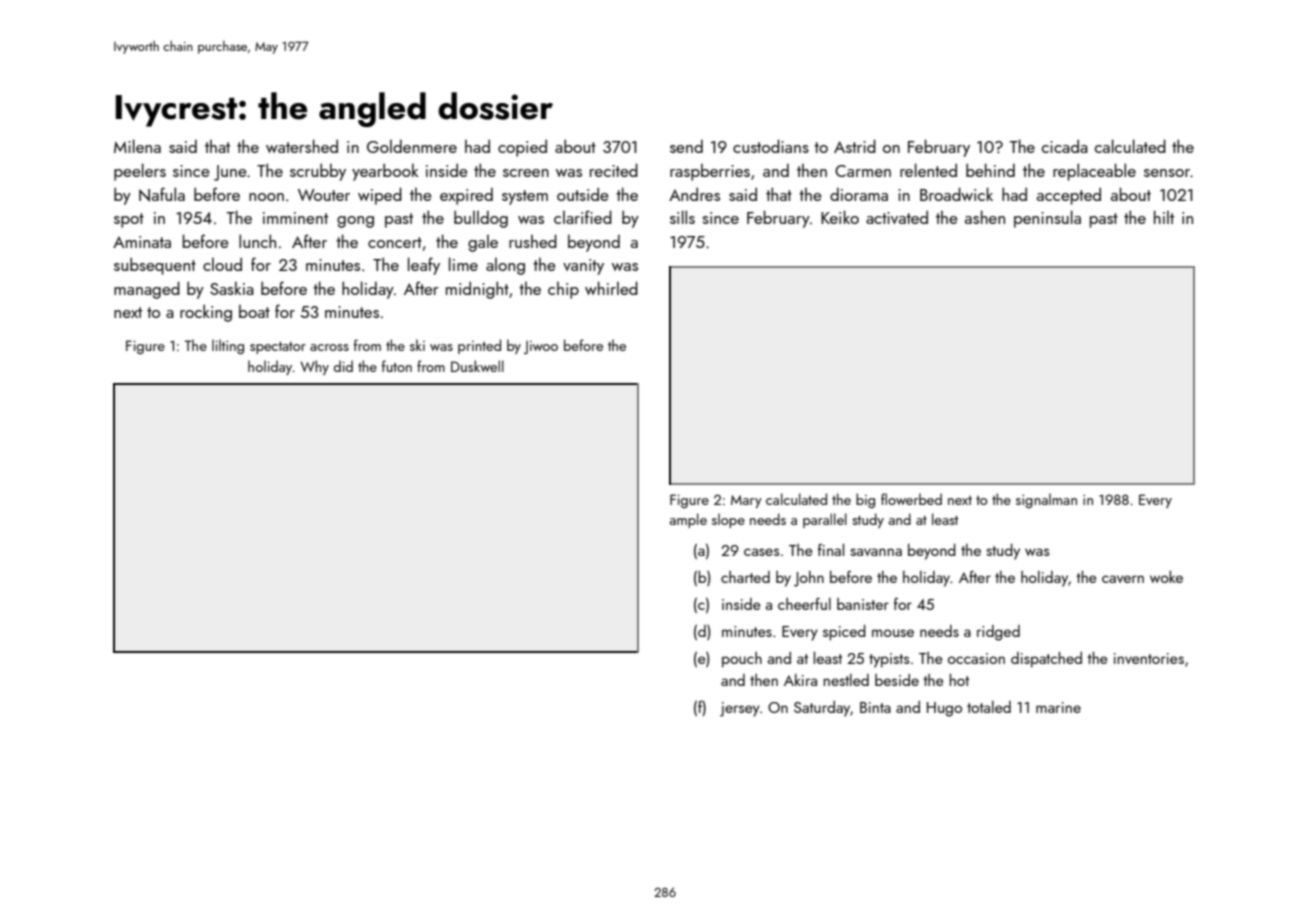  What do you see at coordinates (583, 267) in the screenshot?
I see `vanity` at bounding box center [583, 267].
